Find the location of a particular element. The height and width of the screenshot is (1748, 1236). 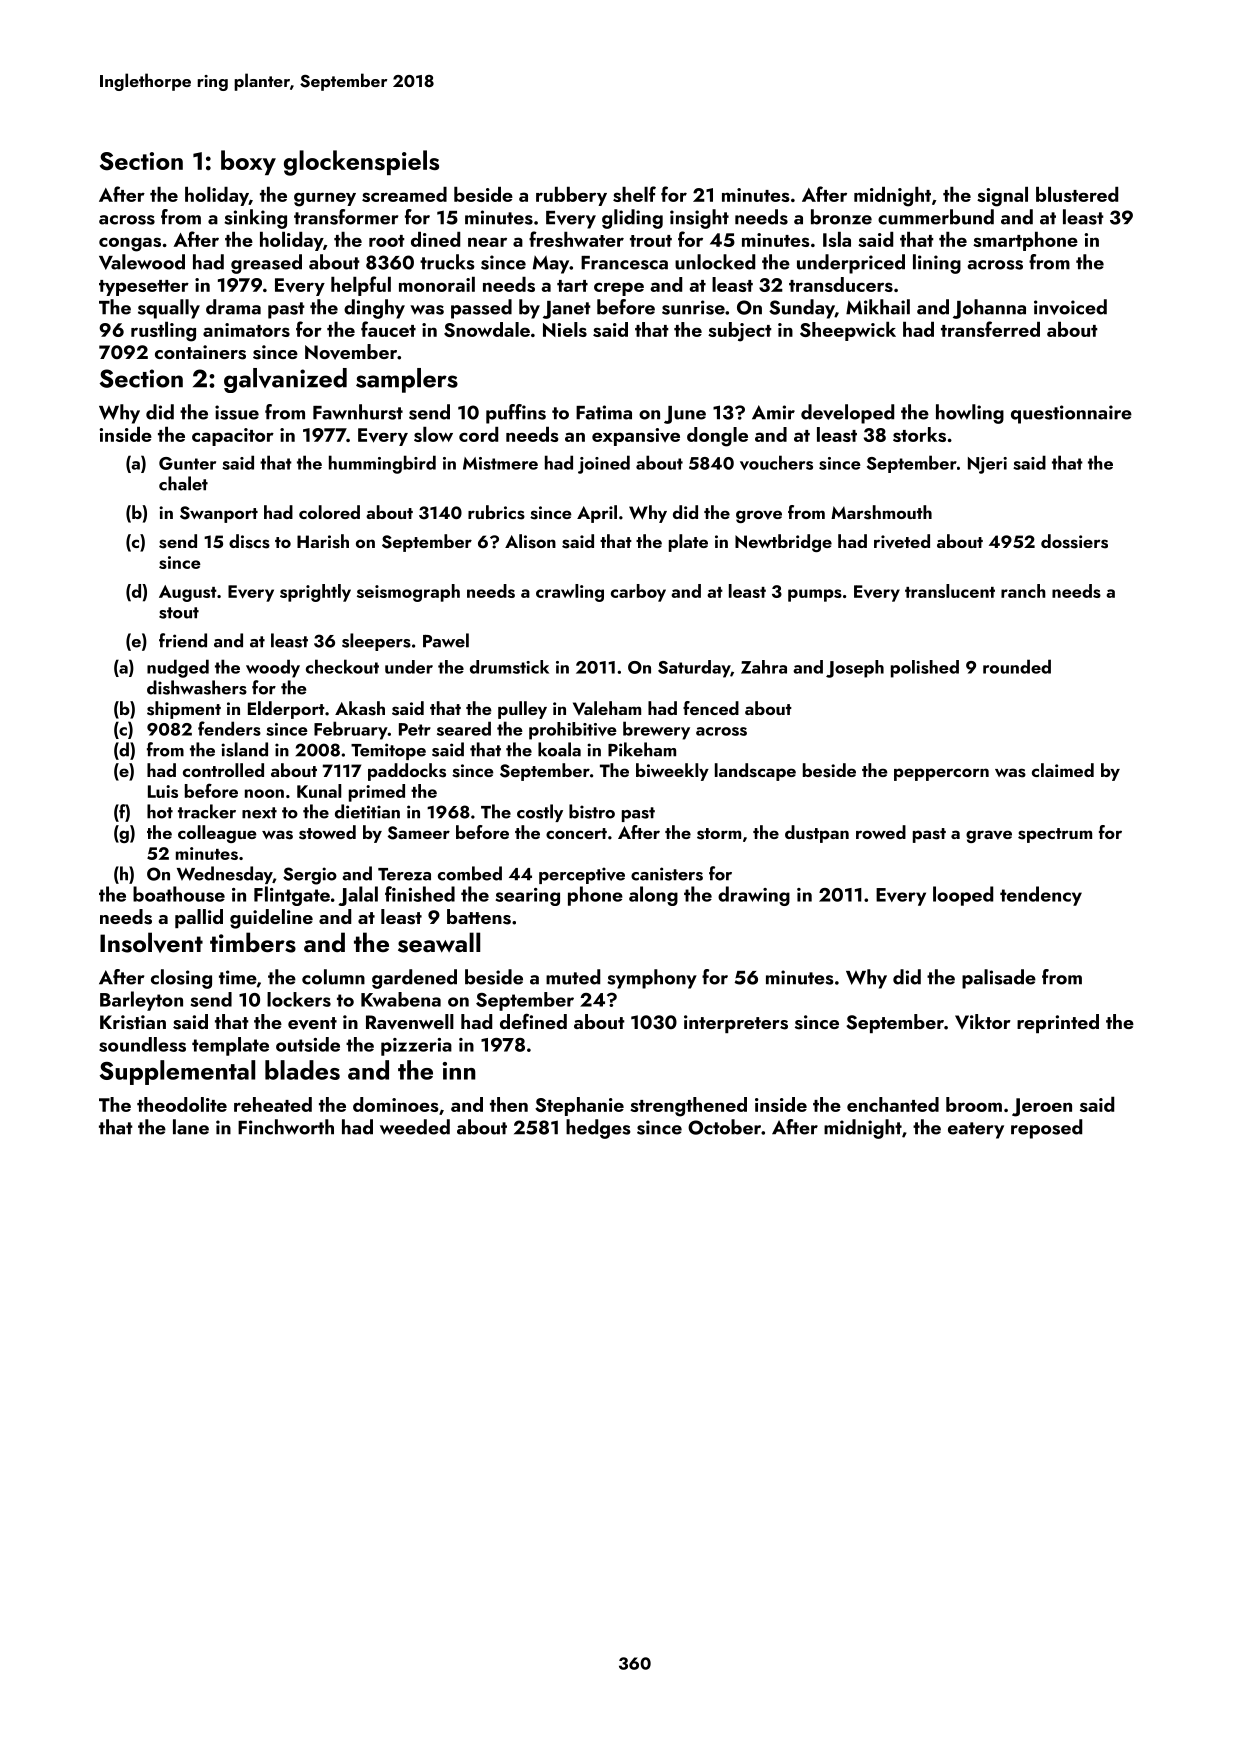

joined is located at coordinates (604, 464).
